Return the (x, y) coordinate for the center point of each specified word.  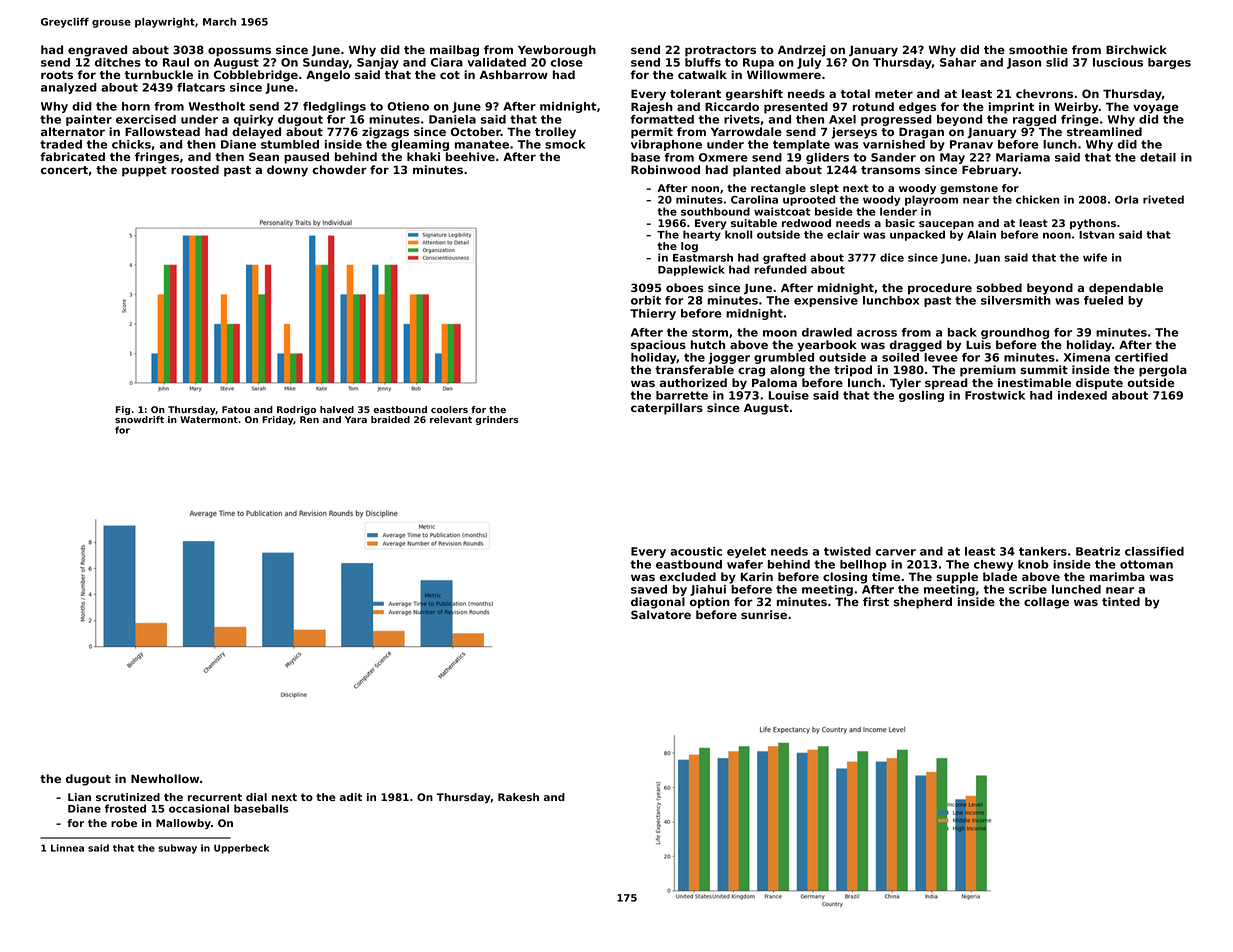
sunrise (764, 614)
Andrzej (801, 51)
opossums (239, 52)
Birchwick (1136, 49)
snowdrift (139, 419)
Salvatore (661, 614)
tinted (1121, 601)
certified (1141, 357)
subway (177, 849)
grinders (497, 420)
